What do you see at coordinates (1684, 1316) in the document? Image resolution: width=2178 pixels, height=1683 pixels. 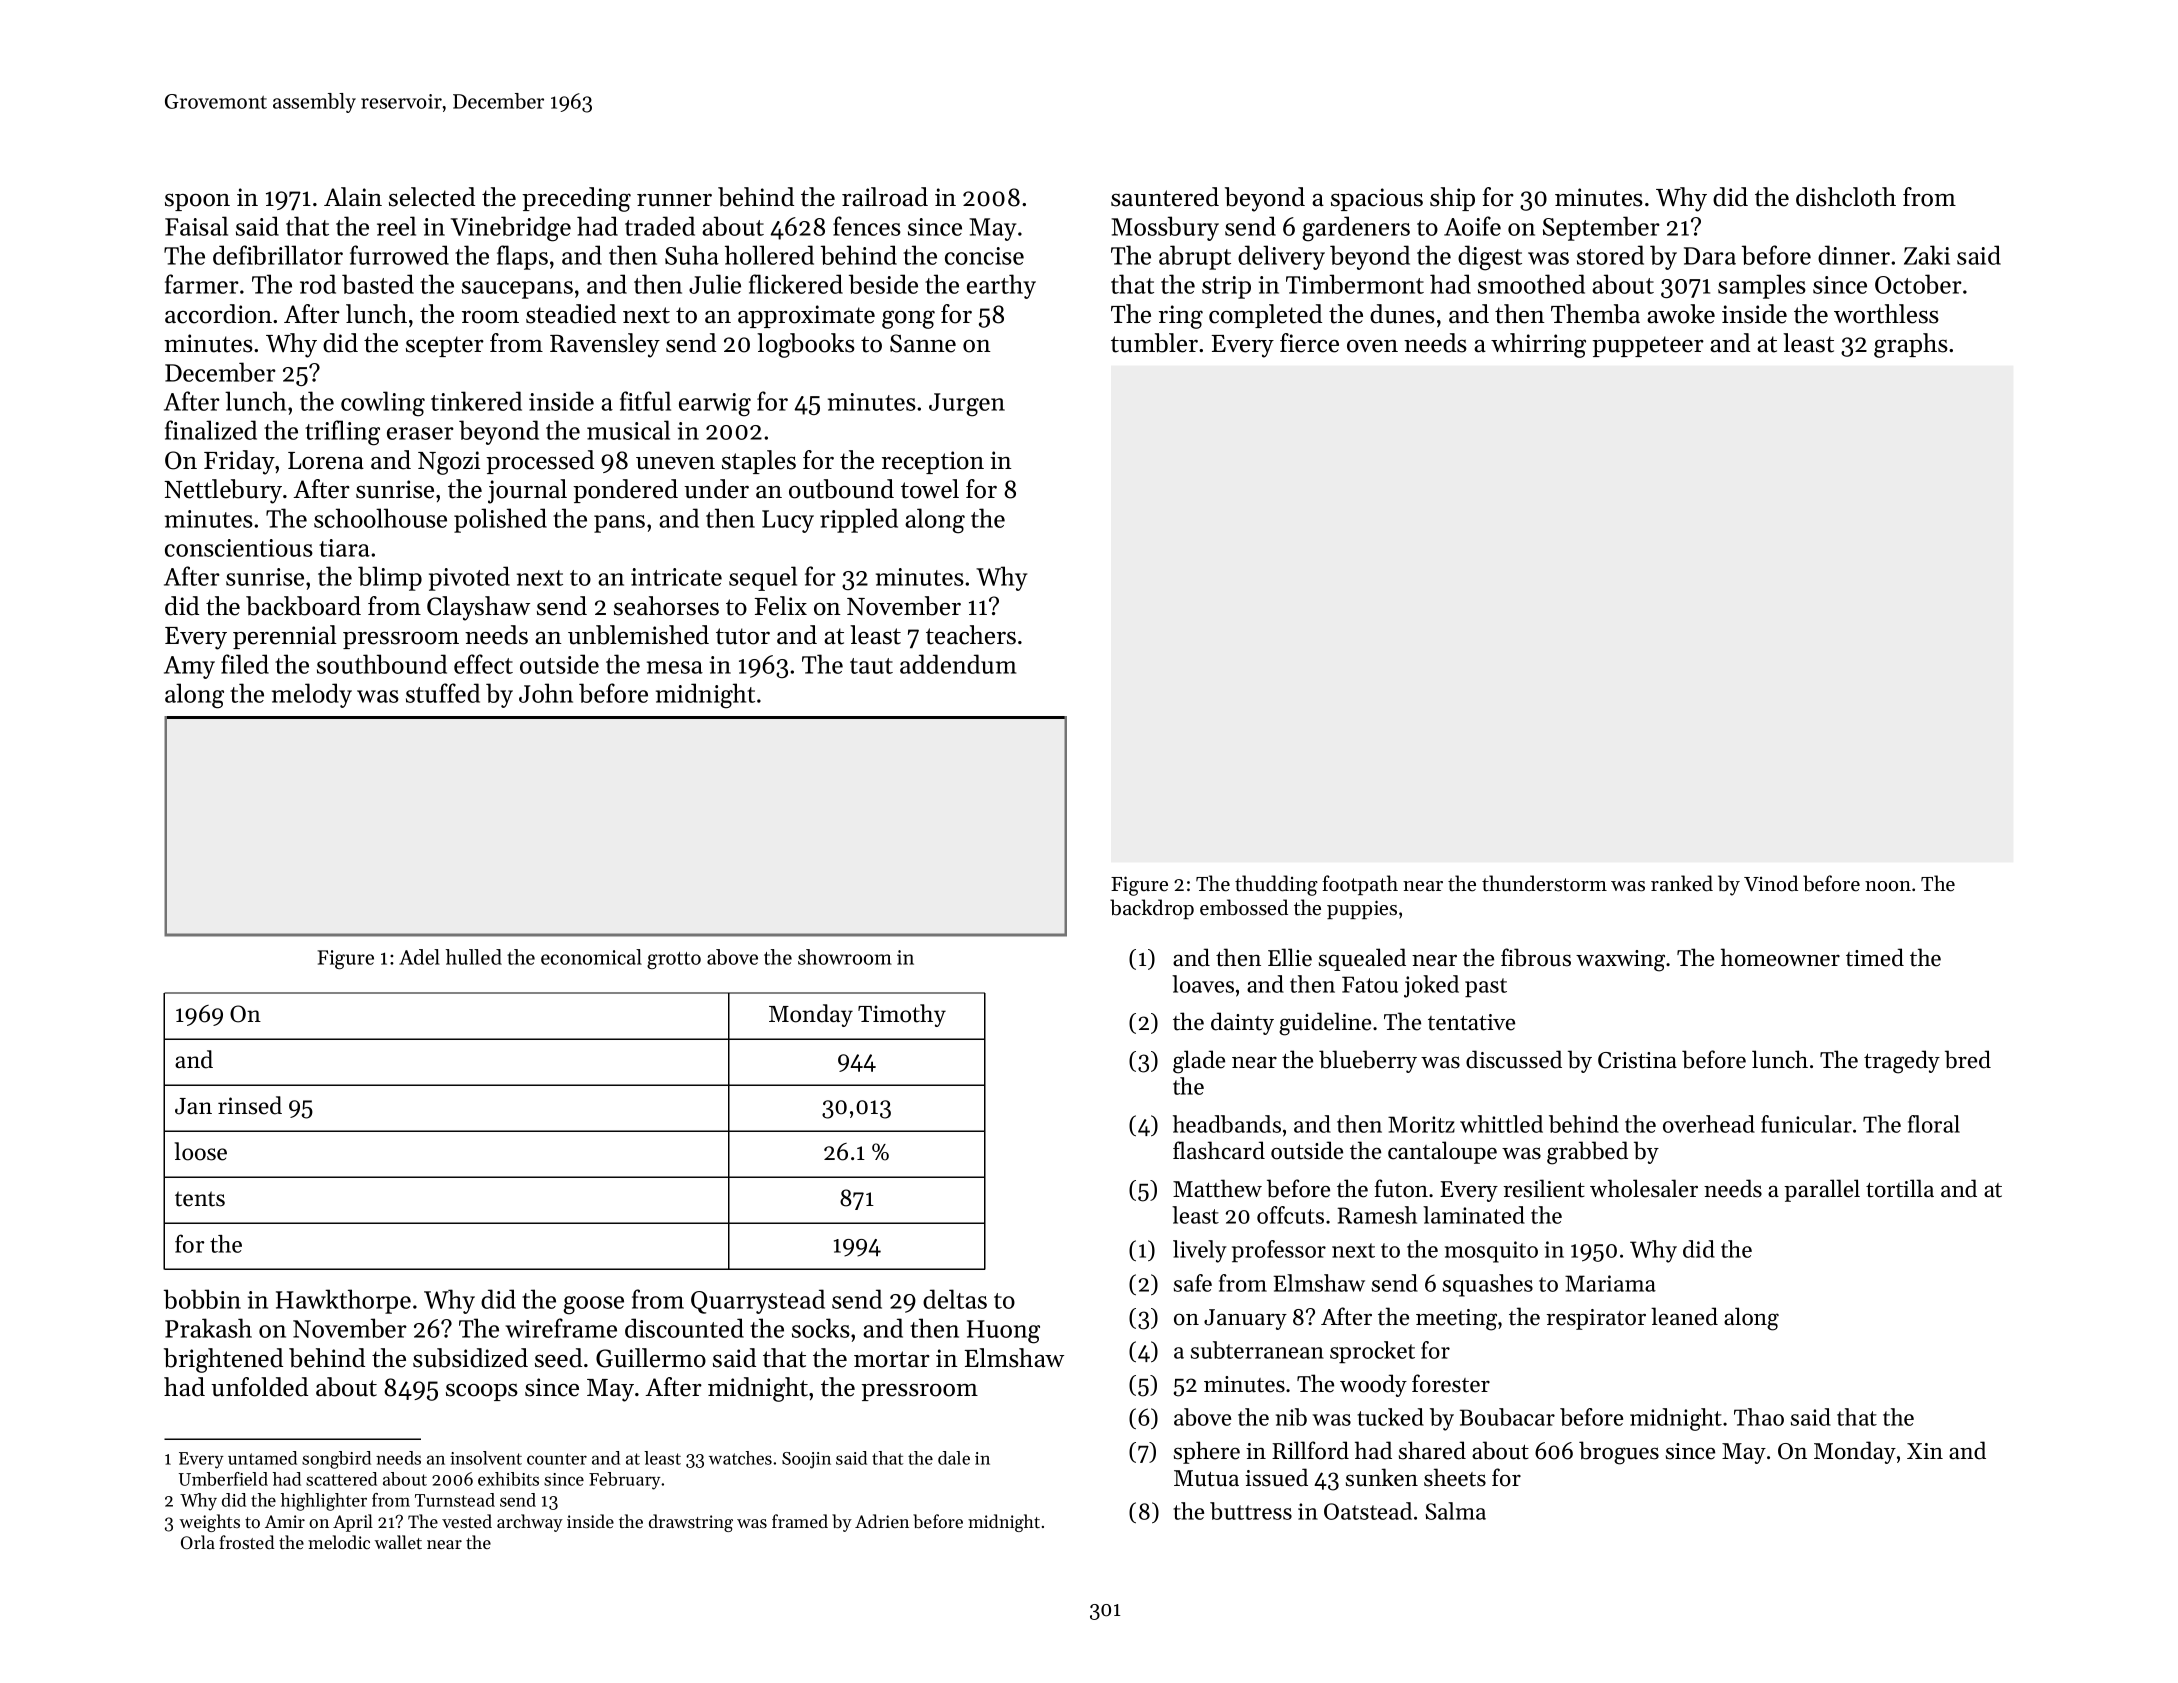 I see `leaned` at bounding box center [1684, 1316].
